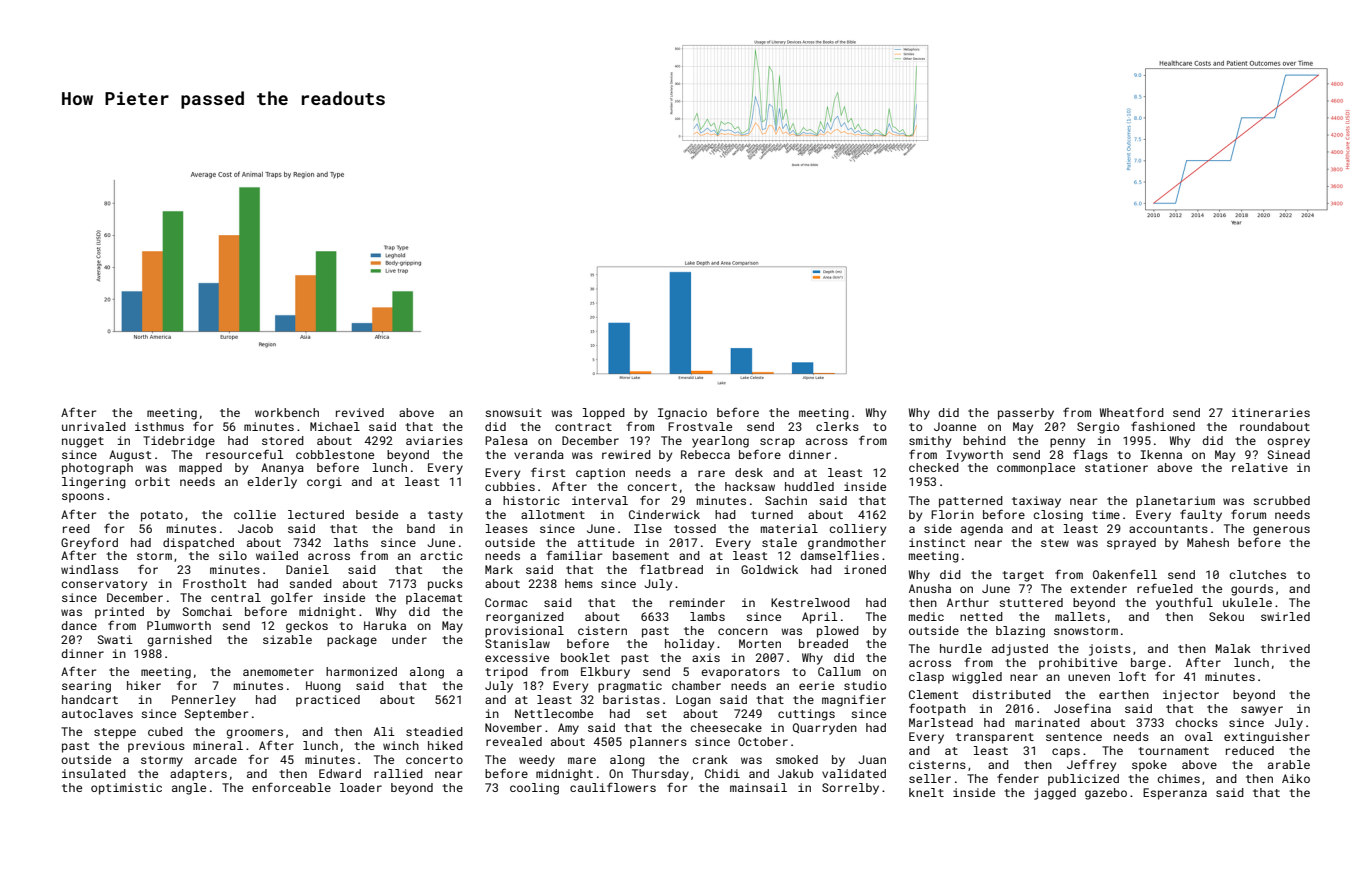  Describe the element at coordinates (1168, 529) in the image. I see `accountants` at that location.
